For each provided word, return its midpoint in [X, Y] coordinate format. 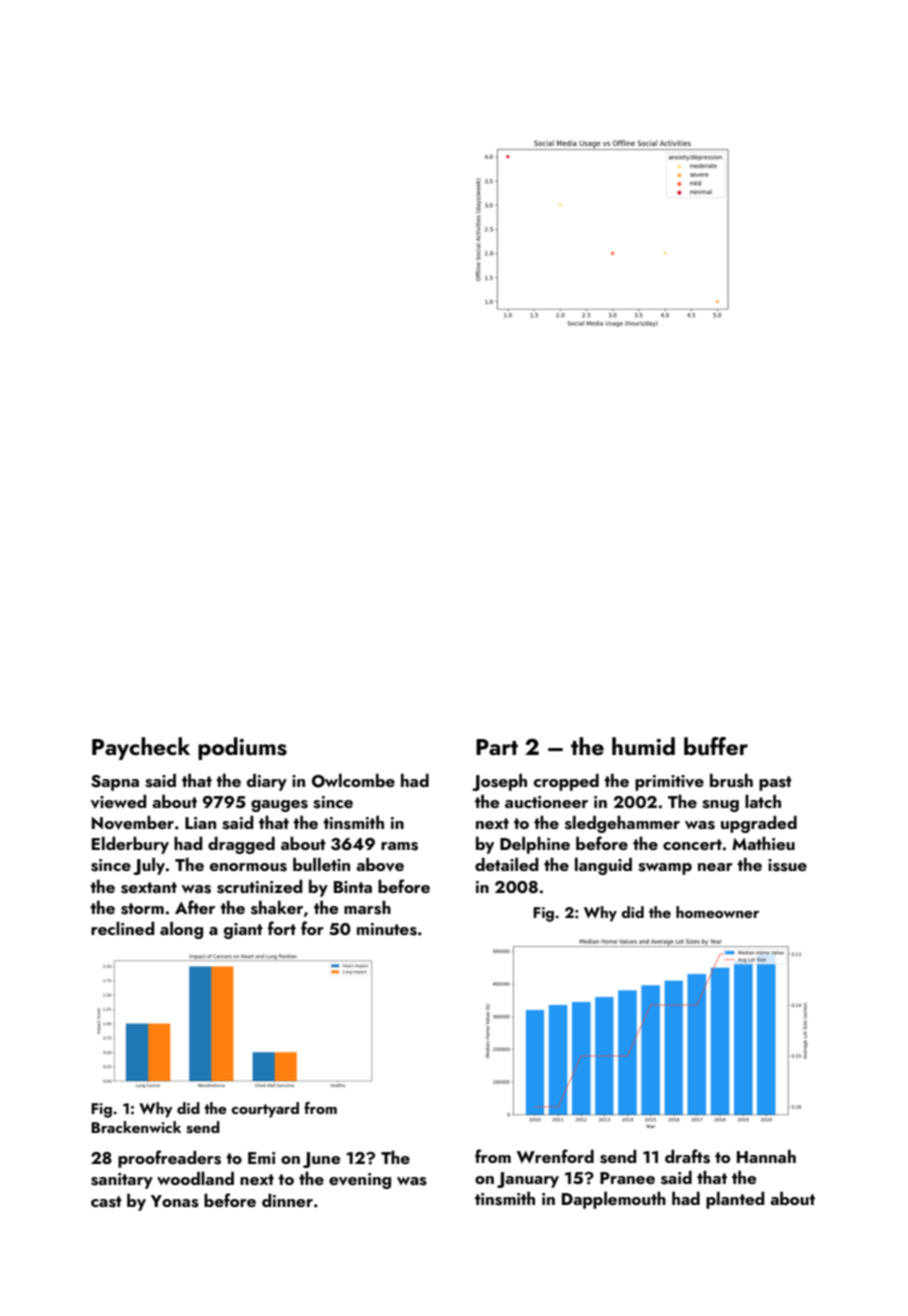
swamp [665, 869]
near [715, 867]
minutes [387, 929]
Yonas [175, 1201]
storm [142, 909]
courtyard [265, 1110]
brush [731, 780]
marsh [367, 907]
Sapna [115, 783]
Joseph [499, 782]
